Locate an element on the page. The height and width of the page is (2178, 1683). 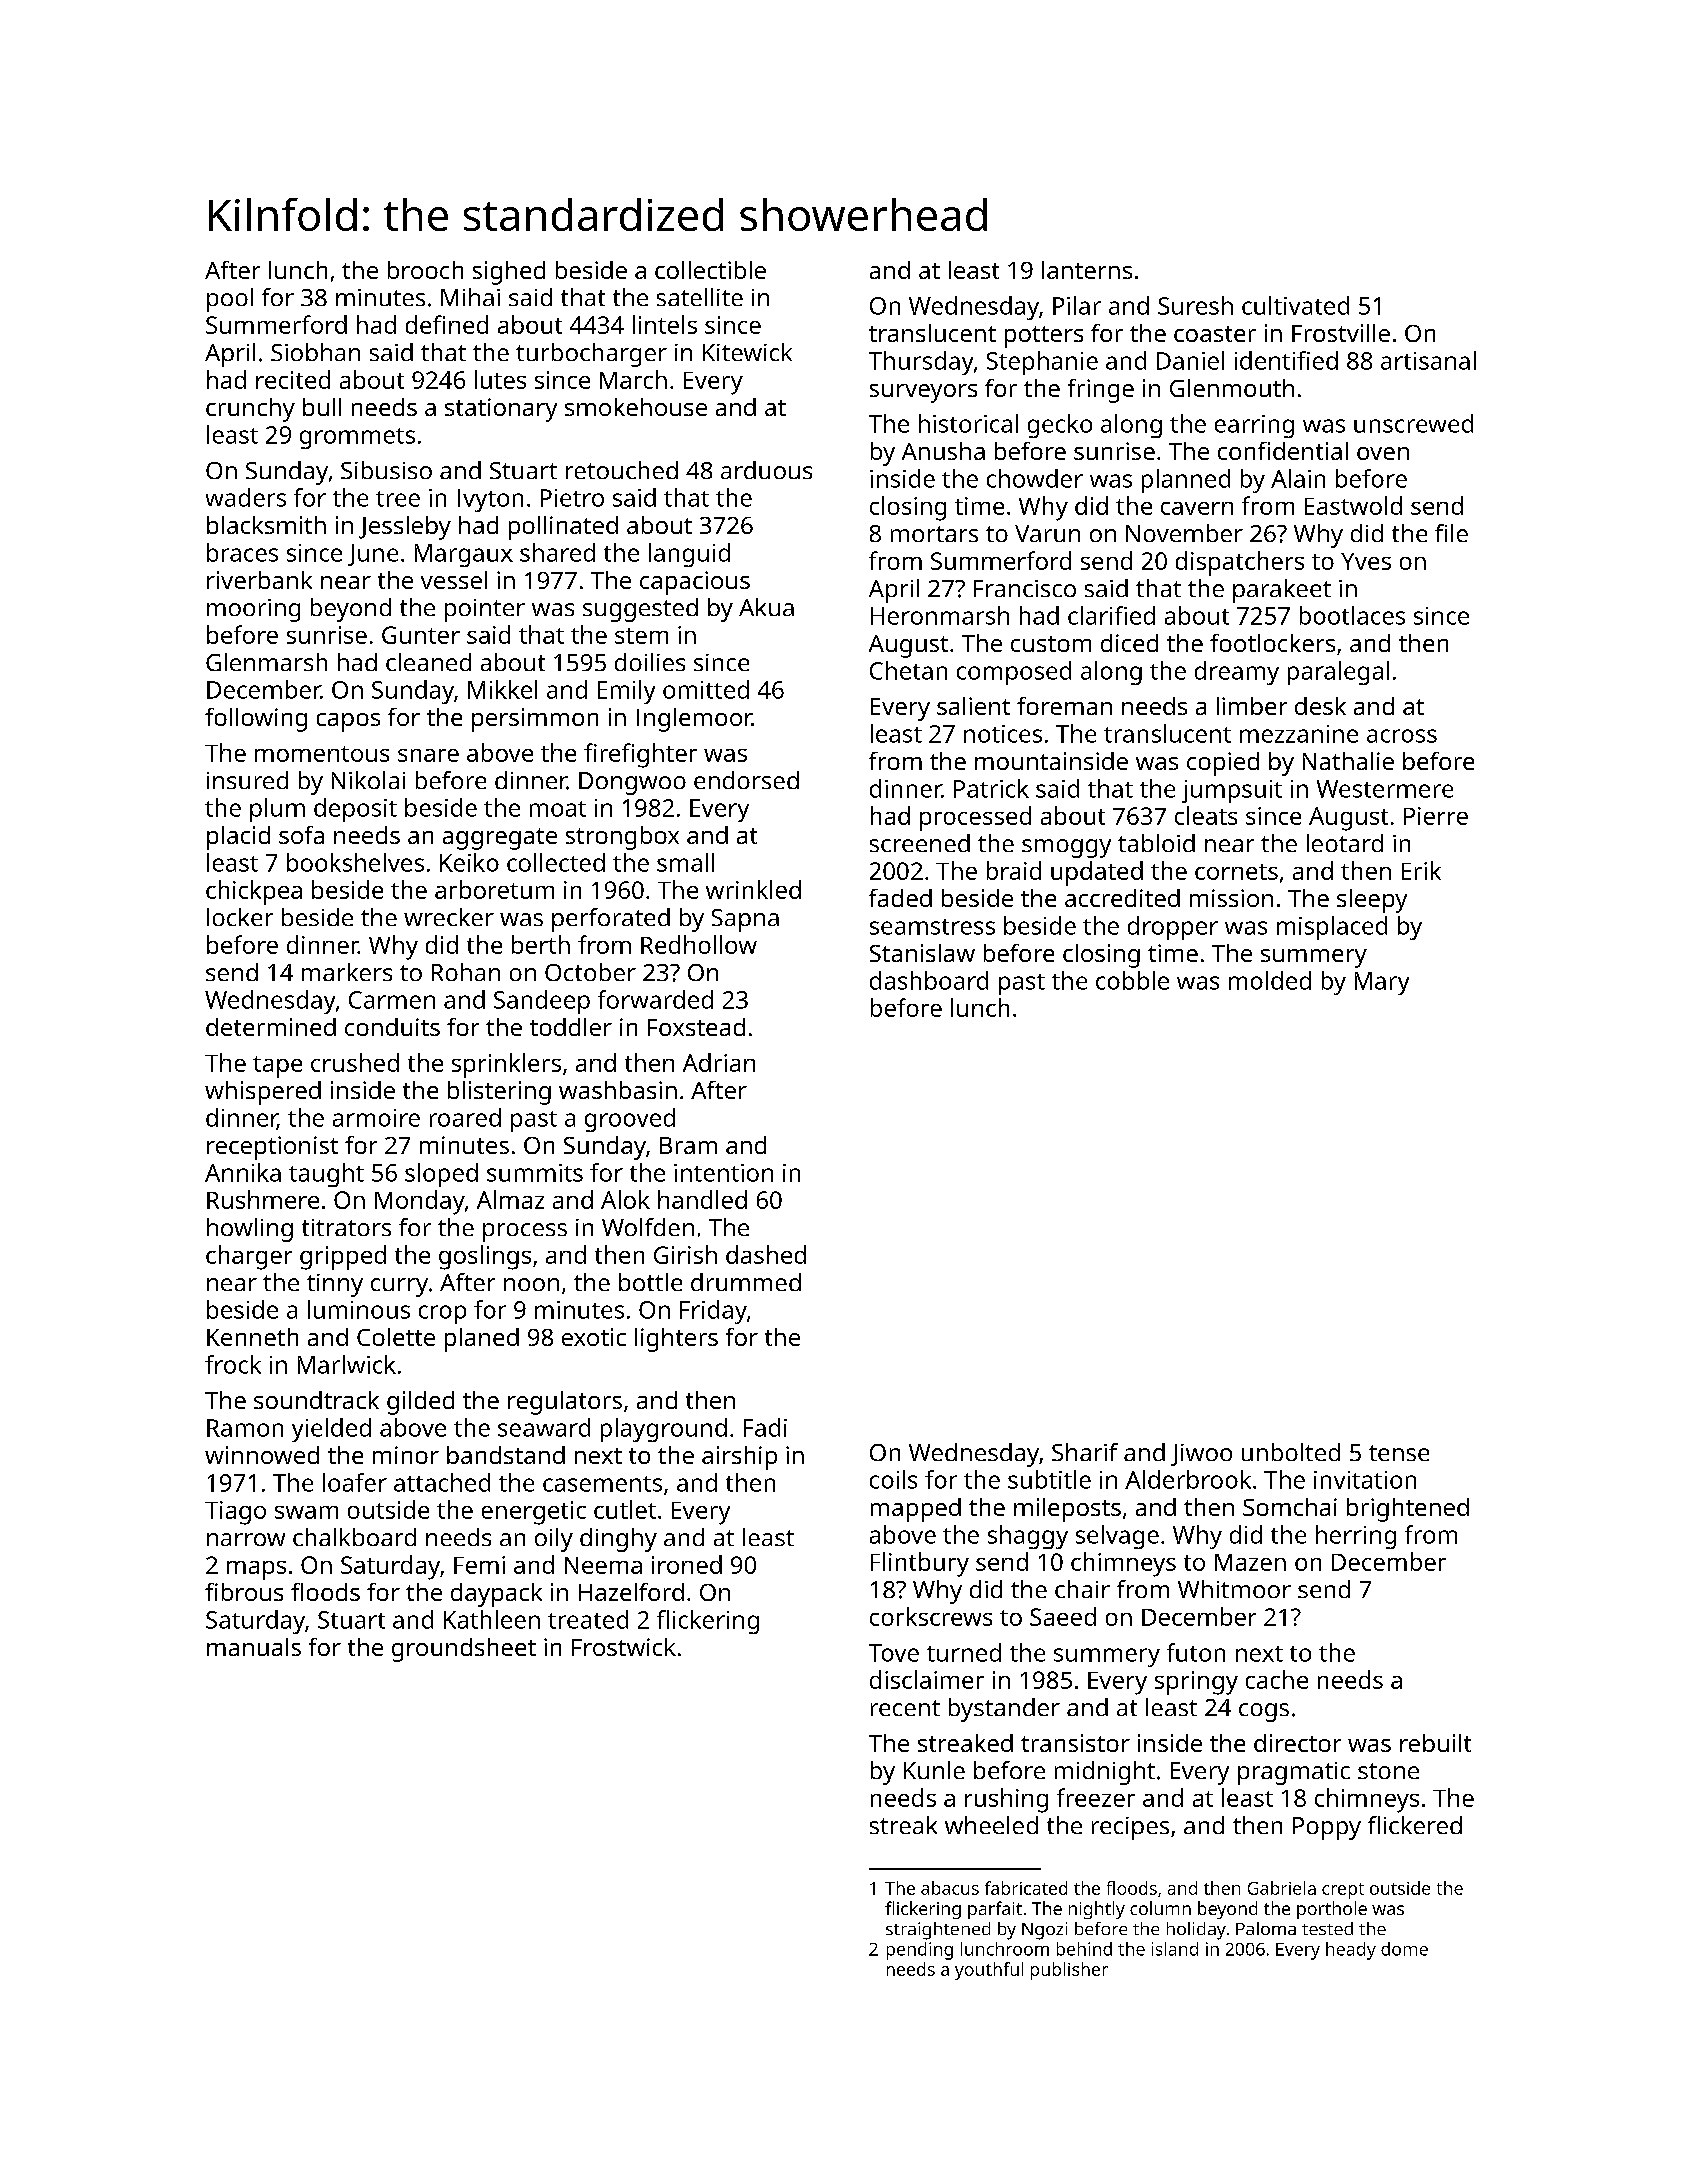
cobble is located at coordinates (1132, 980).
